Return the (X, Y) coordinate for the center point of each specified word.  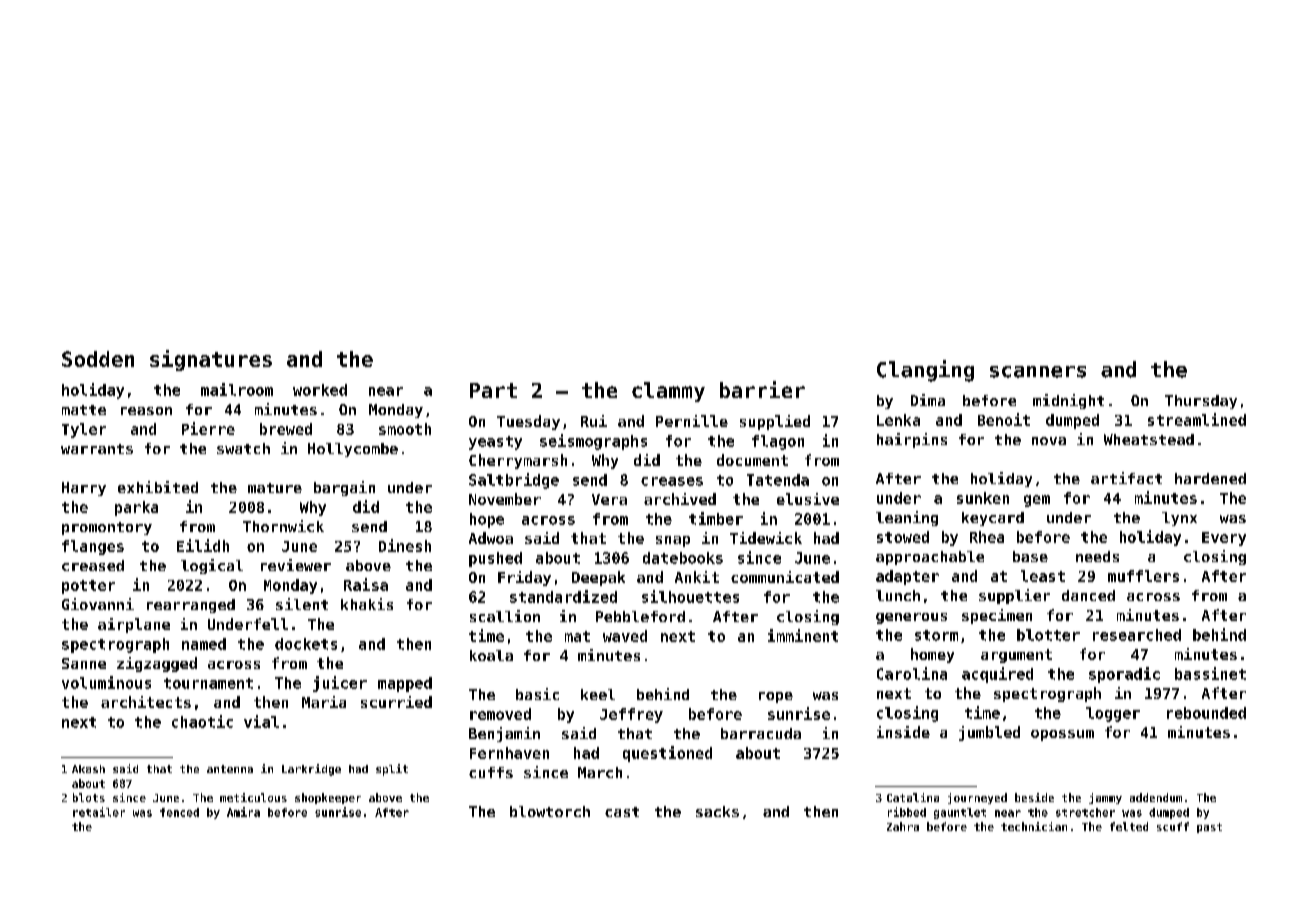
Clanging (925, 371)
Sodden (98, 359)
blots (89, 797)
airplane (134, 625)
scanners (1038, 372)
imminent (803, 635)
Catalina (913, 797)
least (1043, 576)
